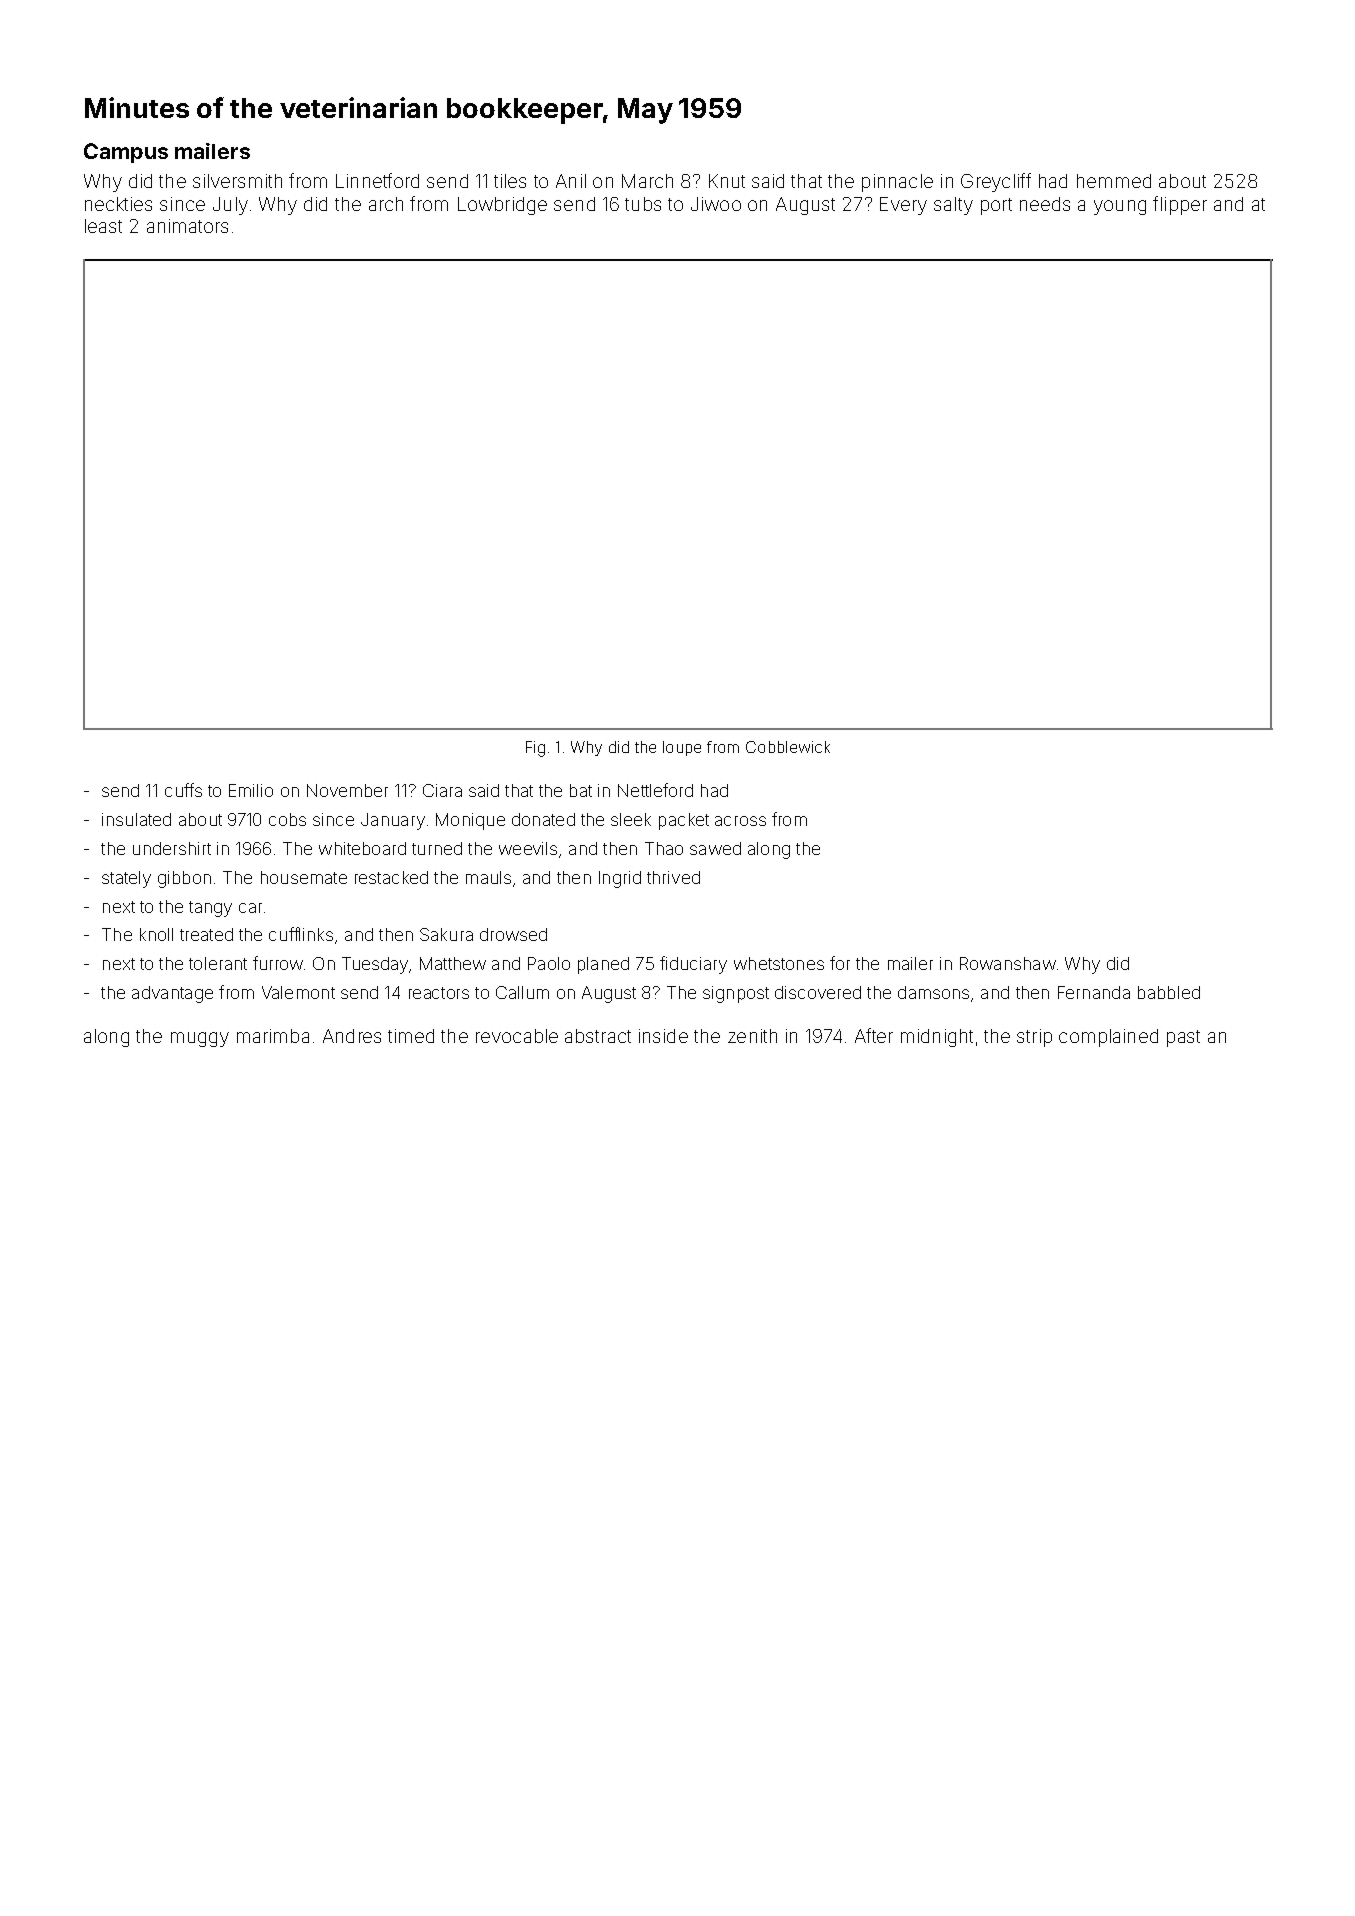  Describe the element at coordinates (727, 181) in the image. I see `Knut` at that location.
